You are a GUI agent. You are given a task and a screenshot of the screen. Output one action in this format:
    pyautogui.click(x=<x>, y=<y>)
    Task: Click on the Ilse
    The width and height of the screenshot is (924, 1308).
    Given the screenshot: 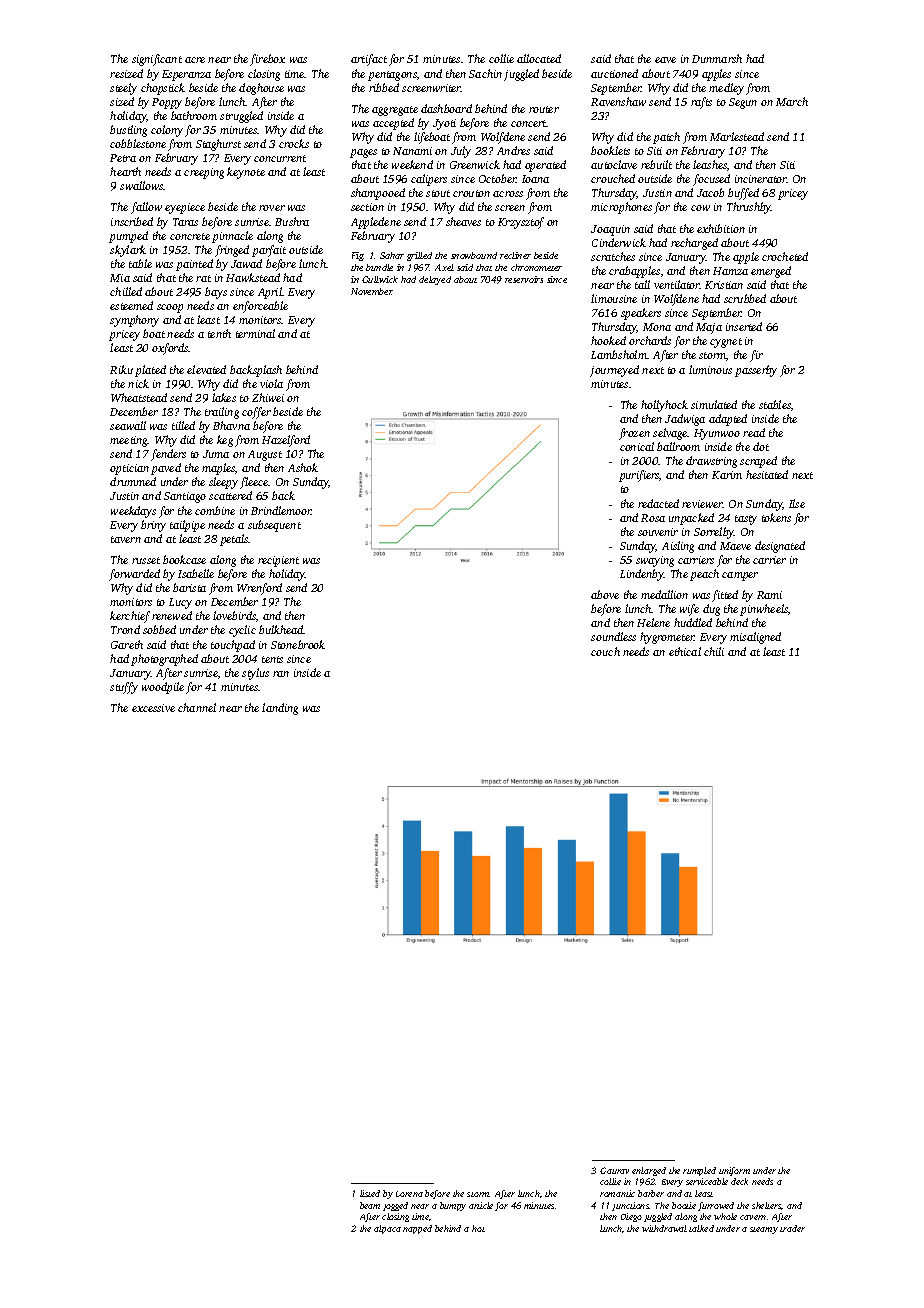 What is the action you would take?
    pyautogui.click(x=797, y=503)
